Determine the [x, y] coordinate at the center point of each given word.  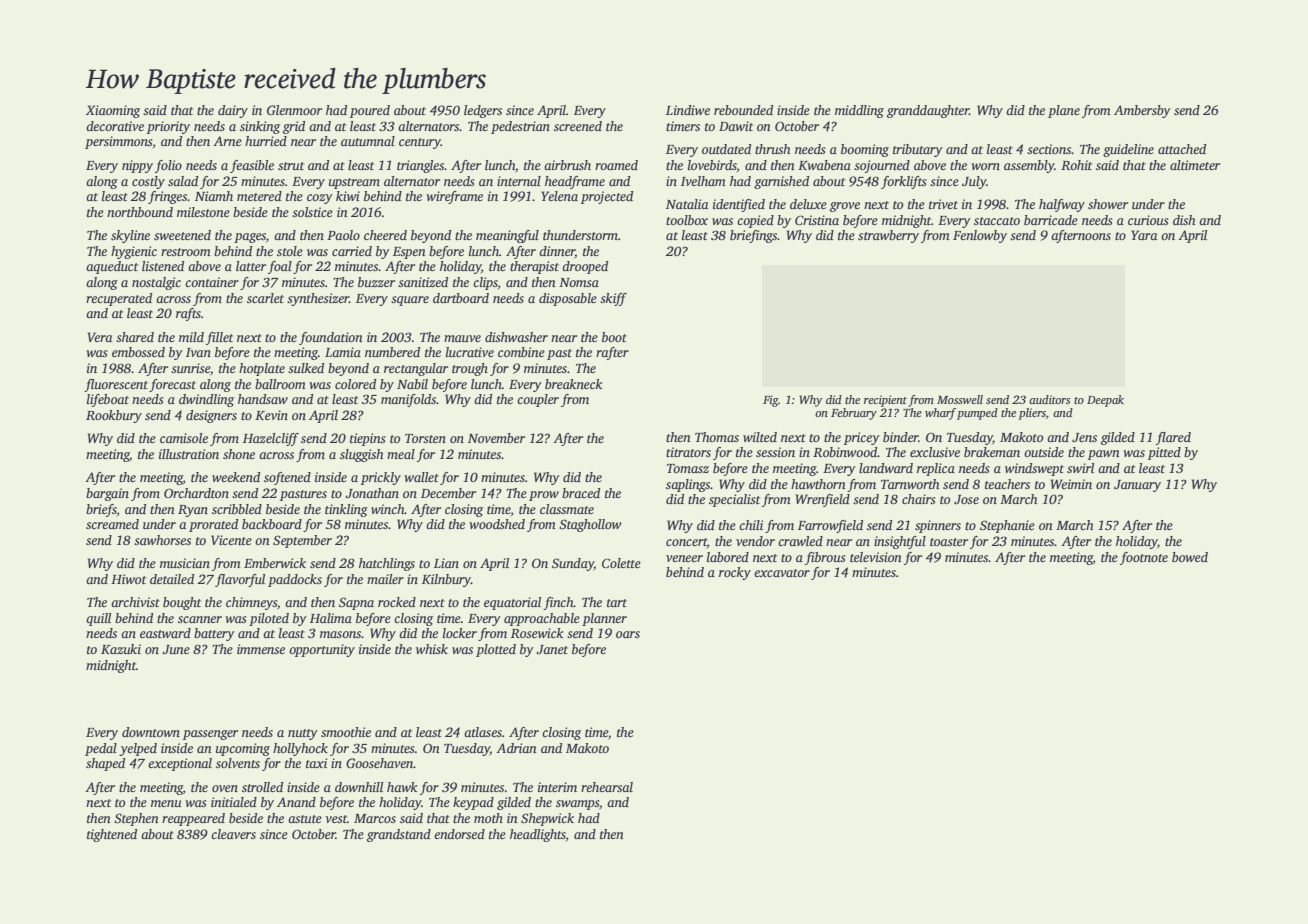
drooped [585, 267]
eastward [165, 633]
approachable [542, 619]
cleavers [233, 834]
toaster [949, 542]
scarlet [265, 298]
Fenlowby [980, 236]
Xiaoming [113, 111]
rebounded [743, 110]
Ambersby [1142, 111]
